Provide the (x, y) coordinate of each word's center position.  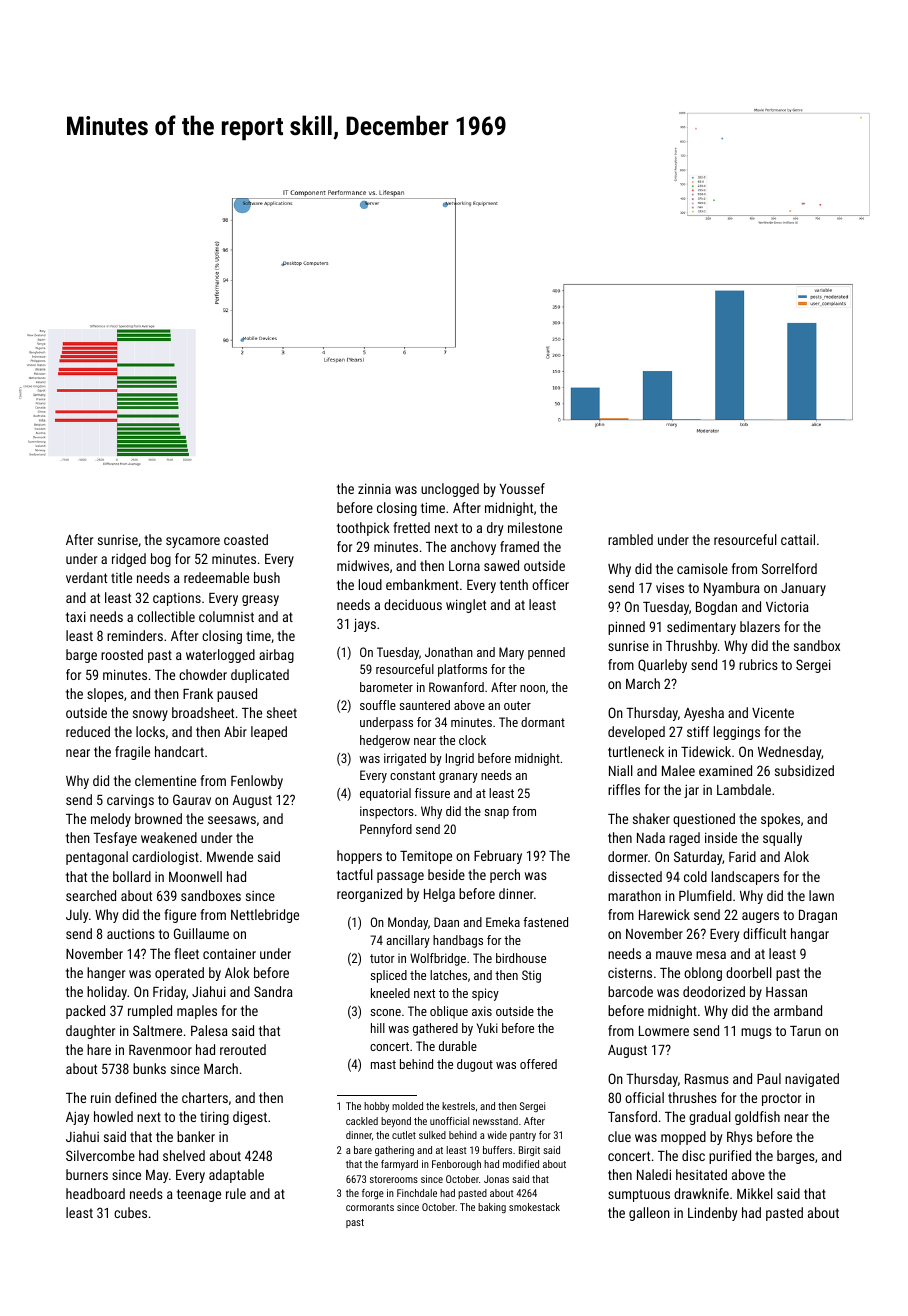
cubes (130, 1212)
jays (365, 625)
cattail (798, 539)
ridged (129, 560)
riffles (624, 789)
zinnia (374, 488)
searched (91, 895)
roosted (122, 654)
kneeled (390, 993)
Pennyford (386, 830)
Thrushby (691, 647)
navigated (812, 1080)
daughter (90, 1032)
